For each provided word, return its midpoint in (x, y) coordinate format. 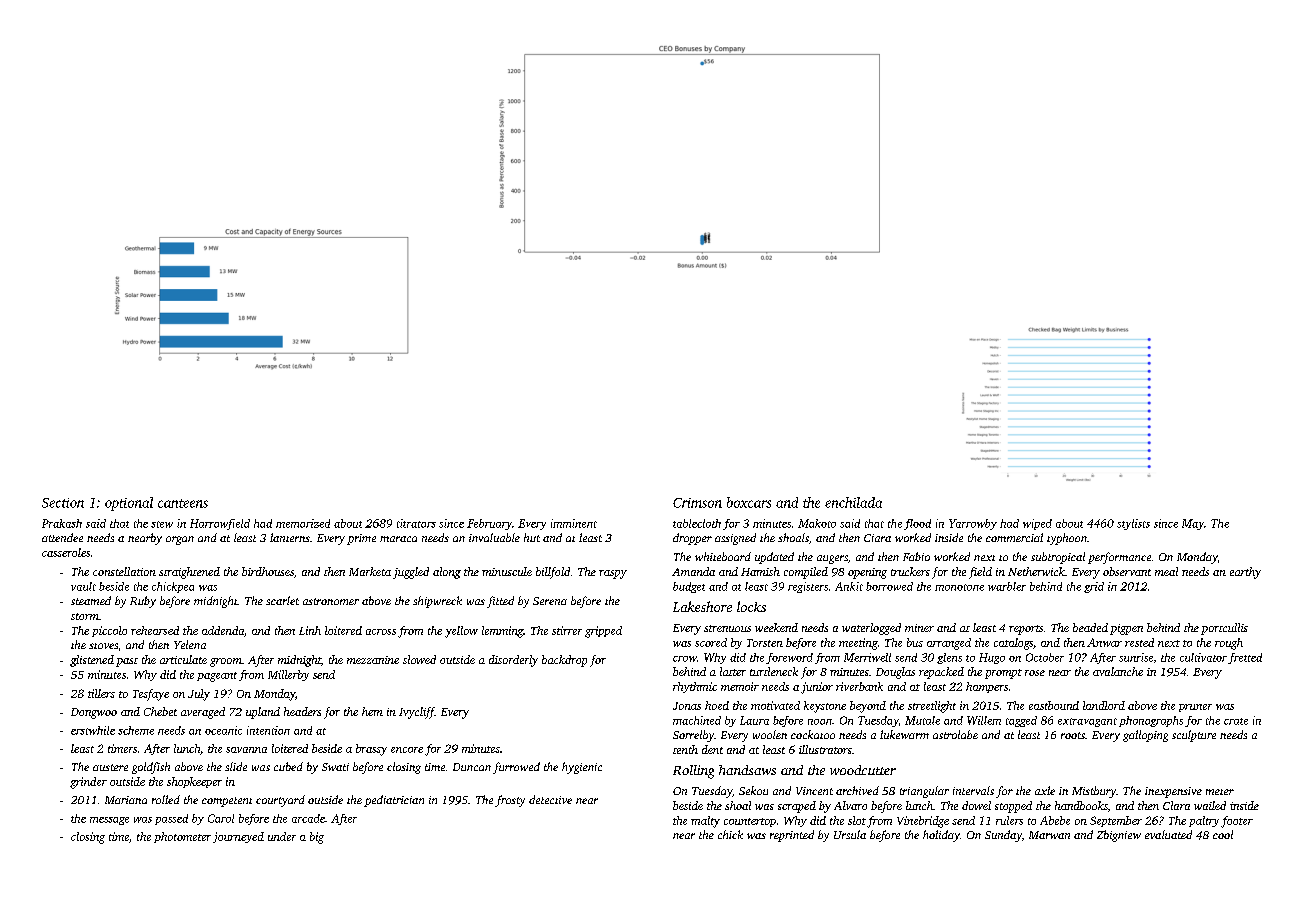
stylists (1133, 524)
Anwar (1104, 642)
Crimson (697, 503)
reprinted (792, 836)
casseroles (66, 552)
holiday (941, 836)
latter (733, 671)
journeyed (238, 837)
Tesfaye (151, 695)
